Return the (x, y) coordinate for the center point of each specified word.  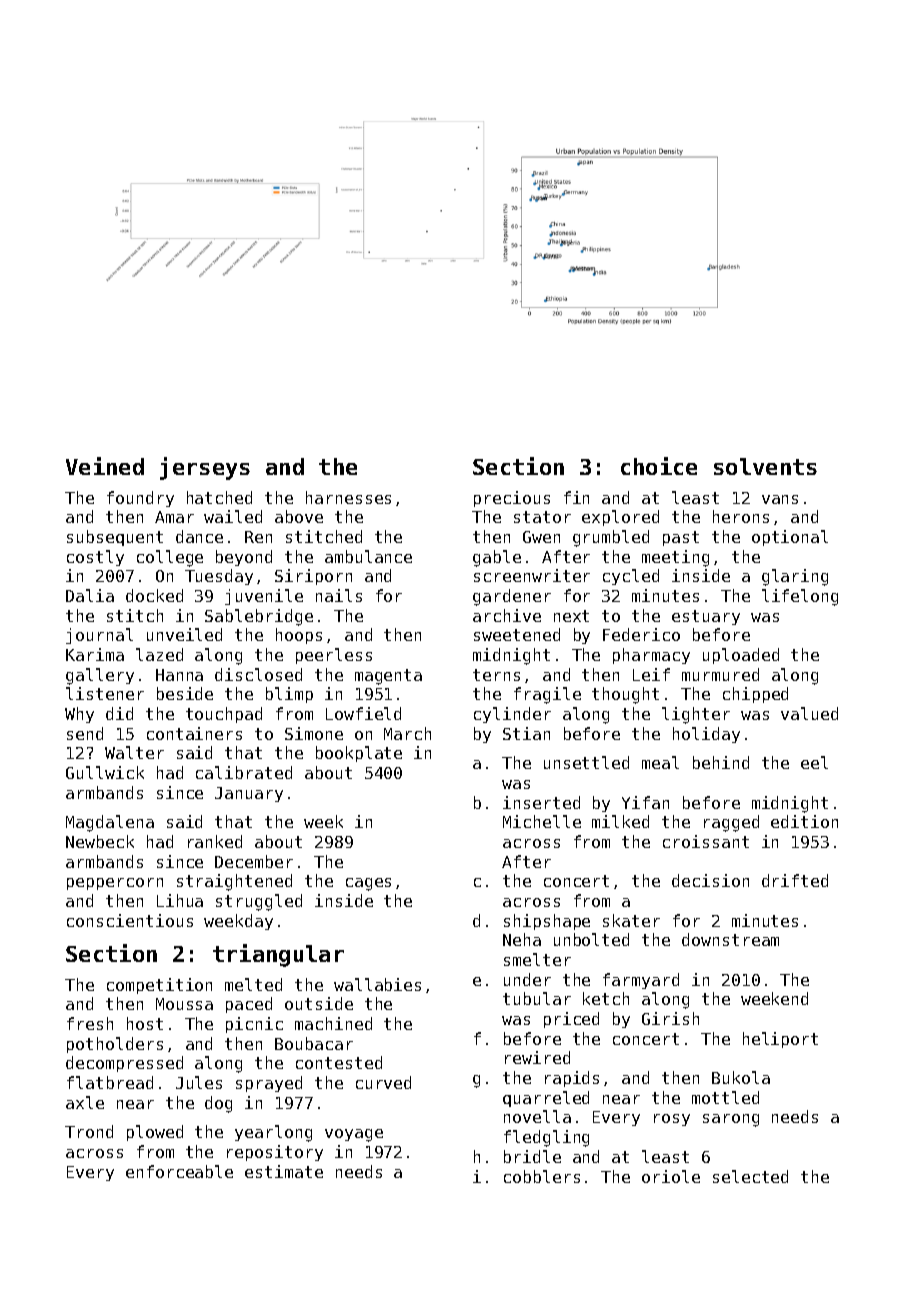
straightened (234, 882)
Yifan (645, 802)
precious (512, 499)
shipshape (547, 922)
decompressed (124, 1064)
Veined (105, 466)
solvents (765, 466)
